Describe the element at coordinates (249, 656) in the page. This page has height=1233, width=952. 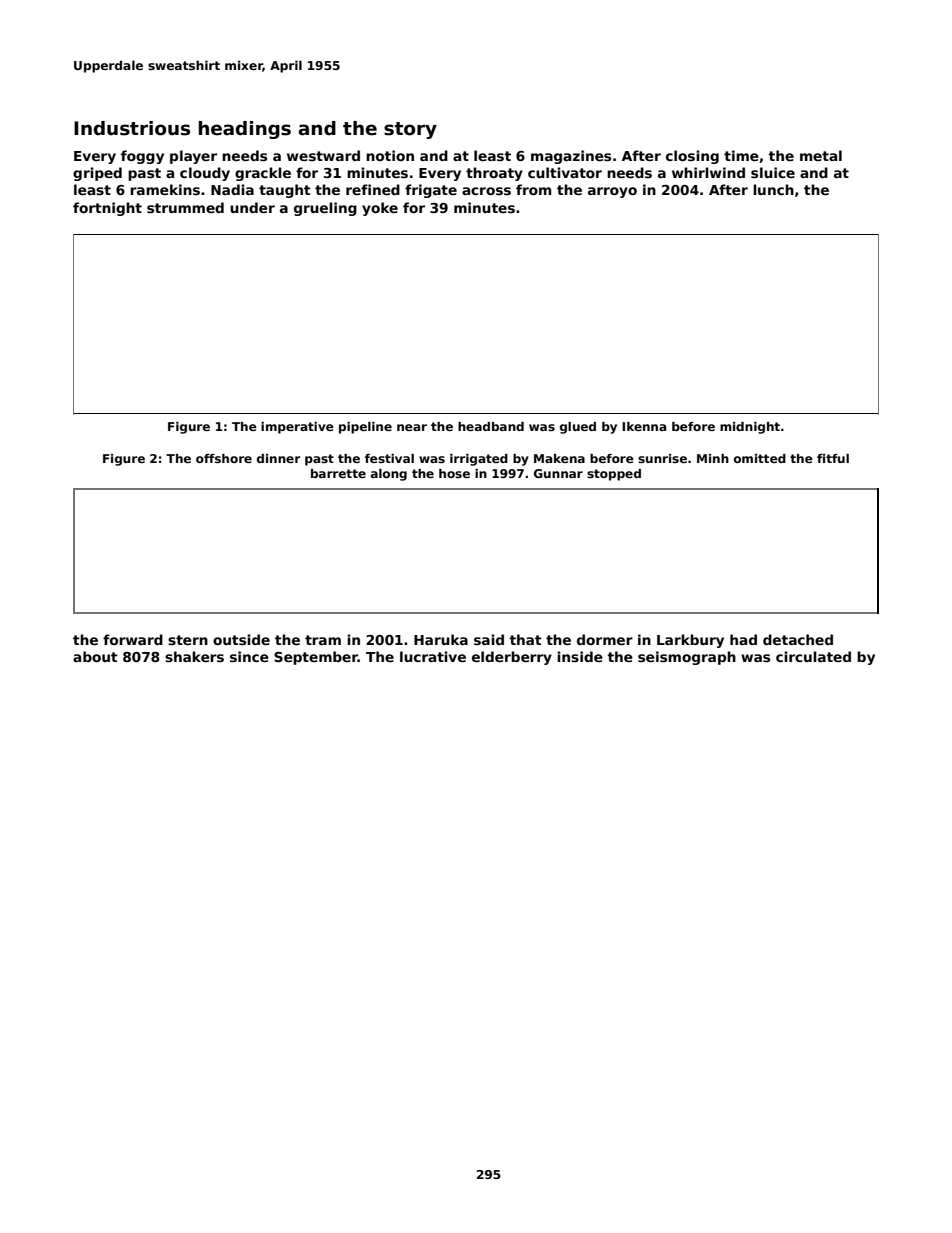
I see `since` at that location.
